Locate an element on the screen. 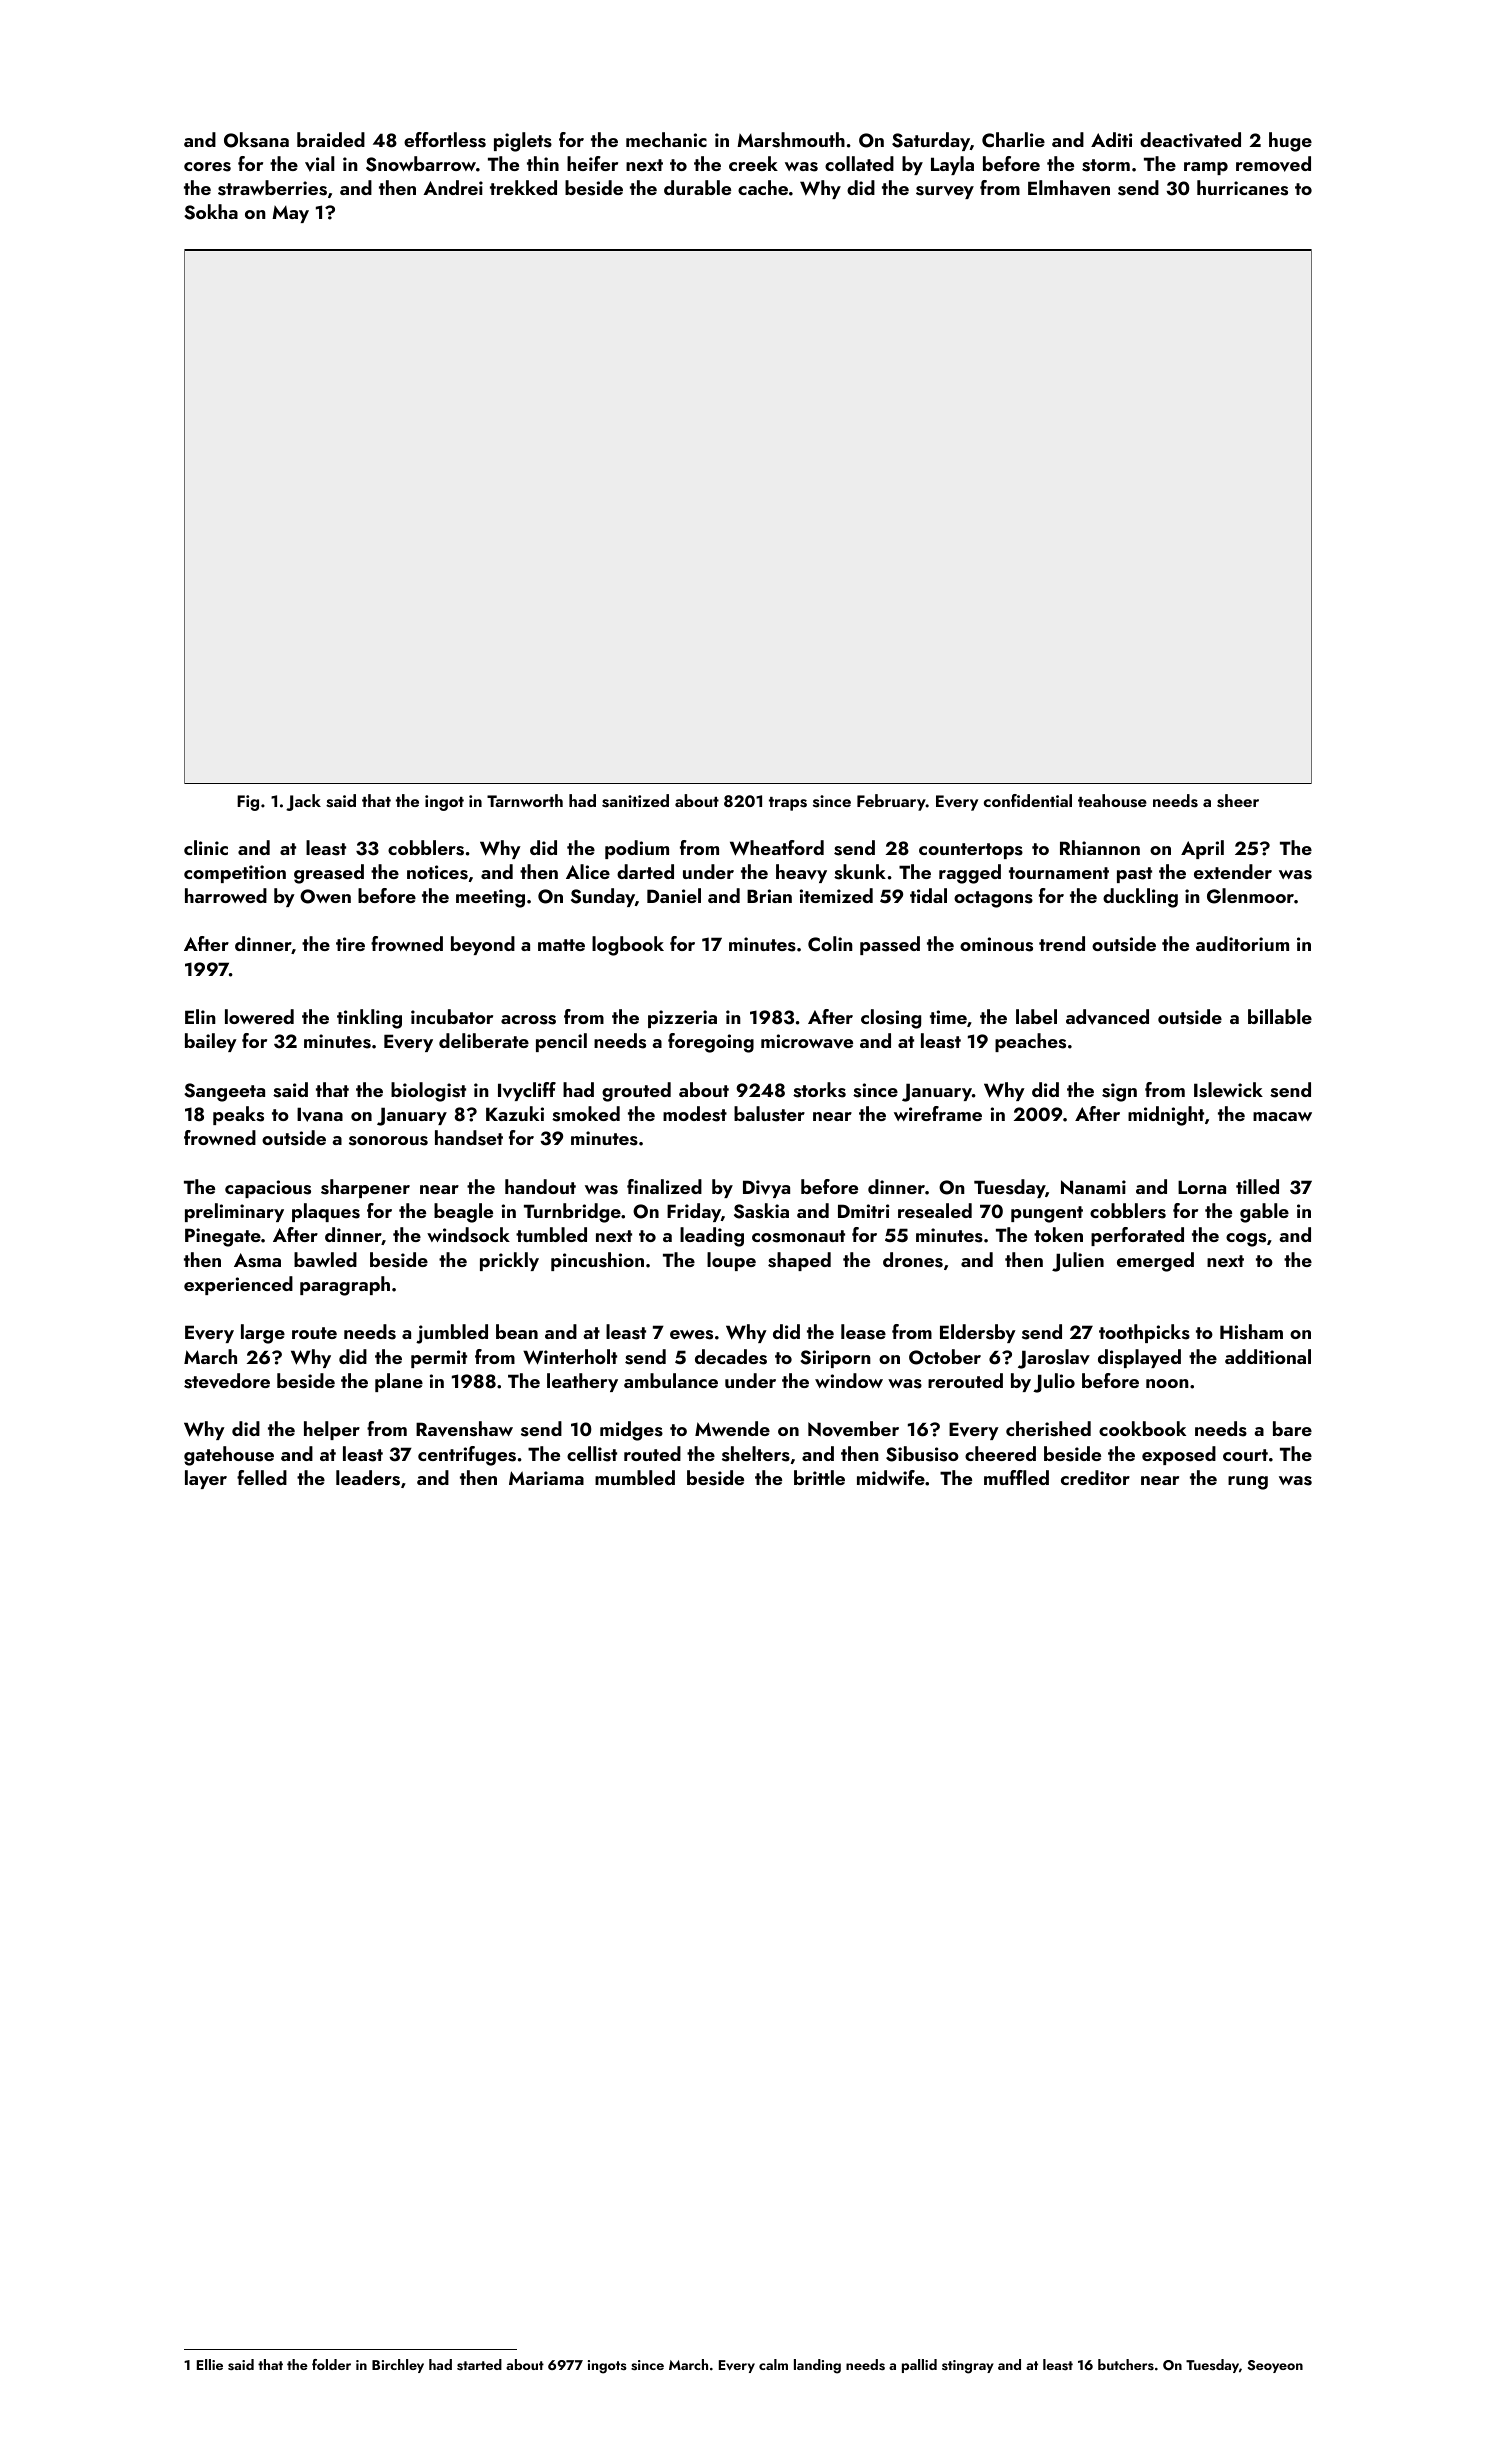 This screenshot has width=1496, height=2464. Jack is located at coordinates (303, 802).
